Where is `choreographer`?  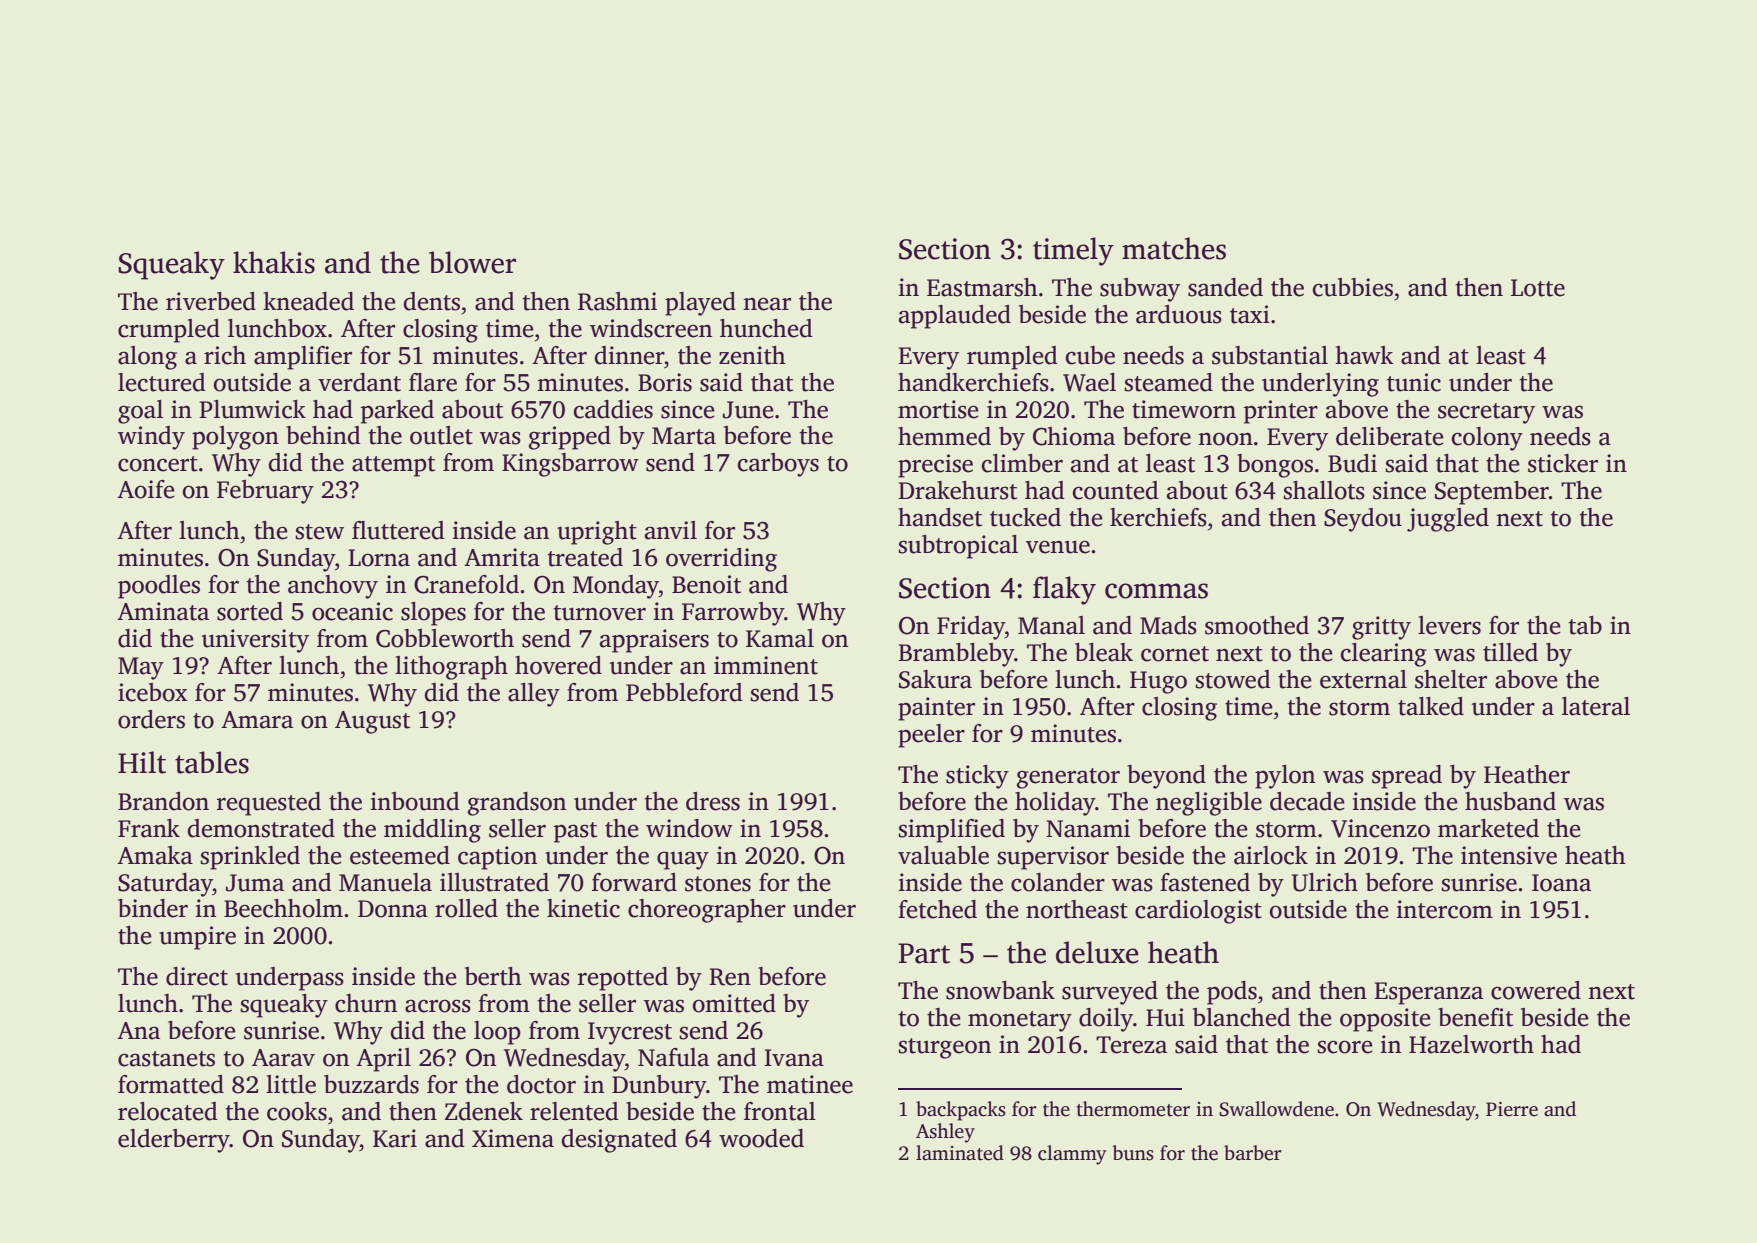
choreographer is located at coordinates (707, 911).
